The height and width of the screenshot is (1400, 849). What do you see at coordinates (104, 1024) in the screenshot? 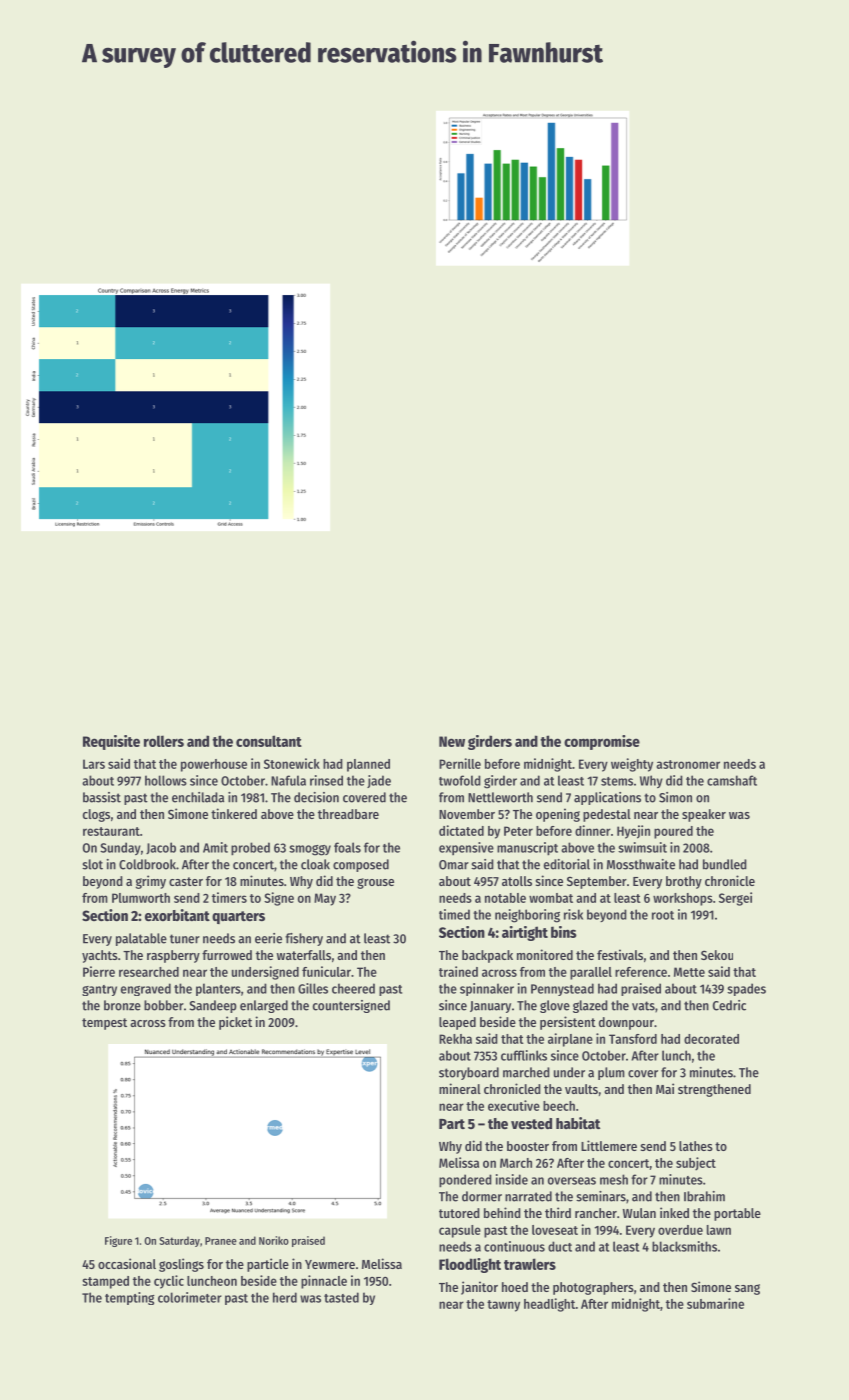
I see `tempest` at bounding box center [104, 1024].
